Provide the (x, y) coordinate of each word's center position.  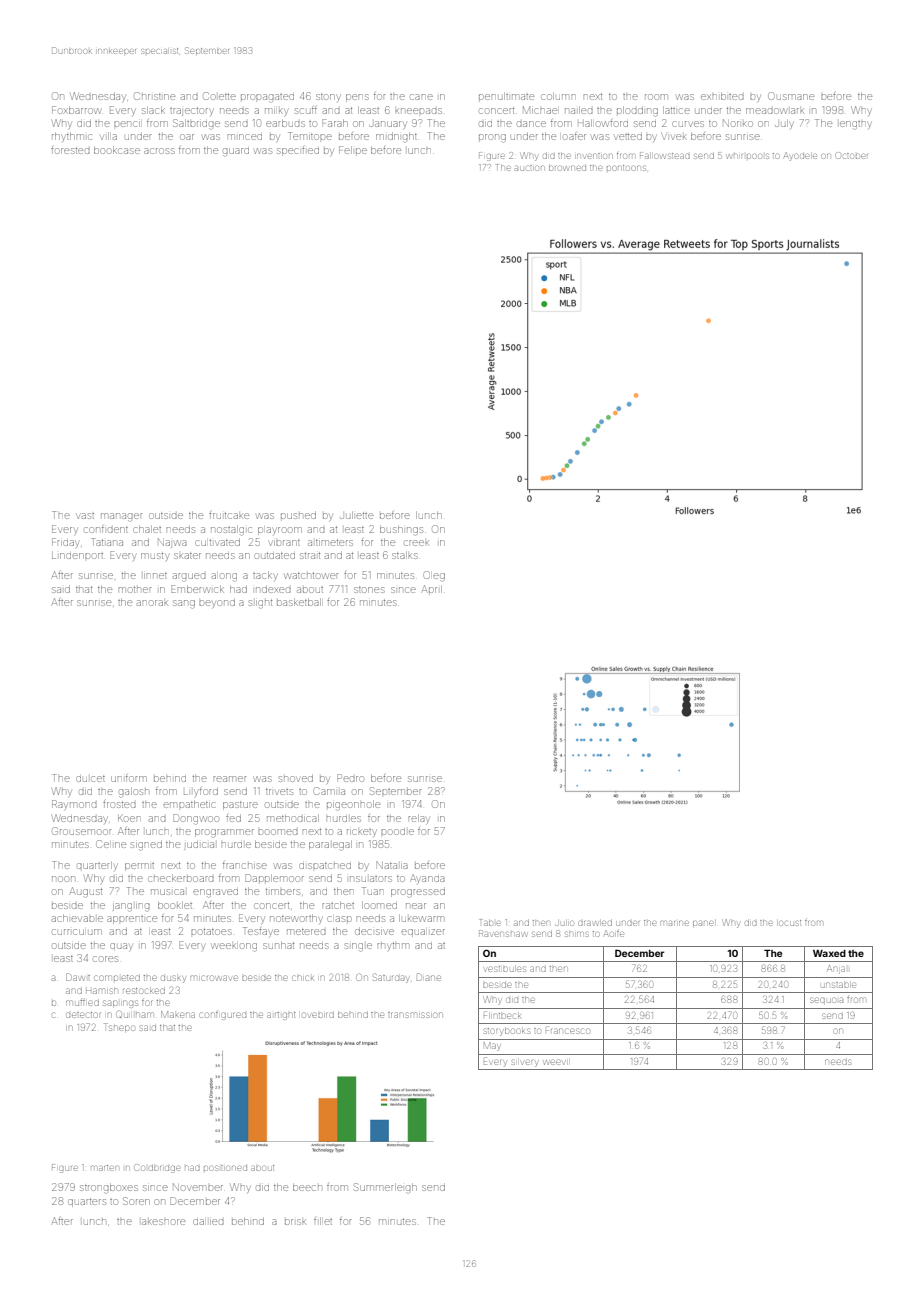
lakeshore (163, 1222)
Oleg (434, 576)
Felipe (353, 150)
